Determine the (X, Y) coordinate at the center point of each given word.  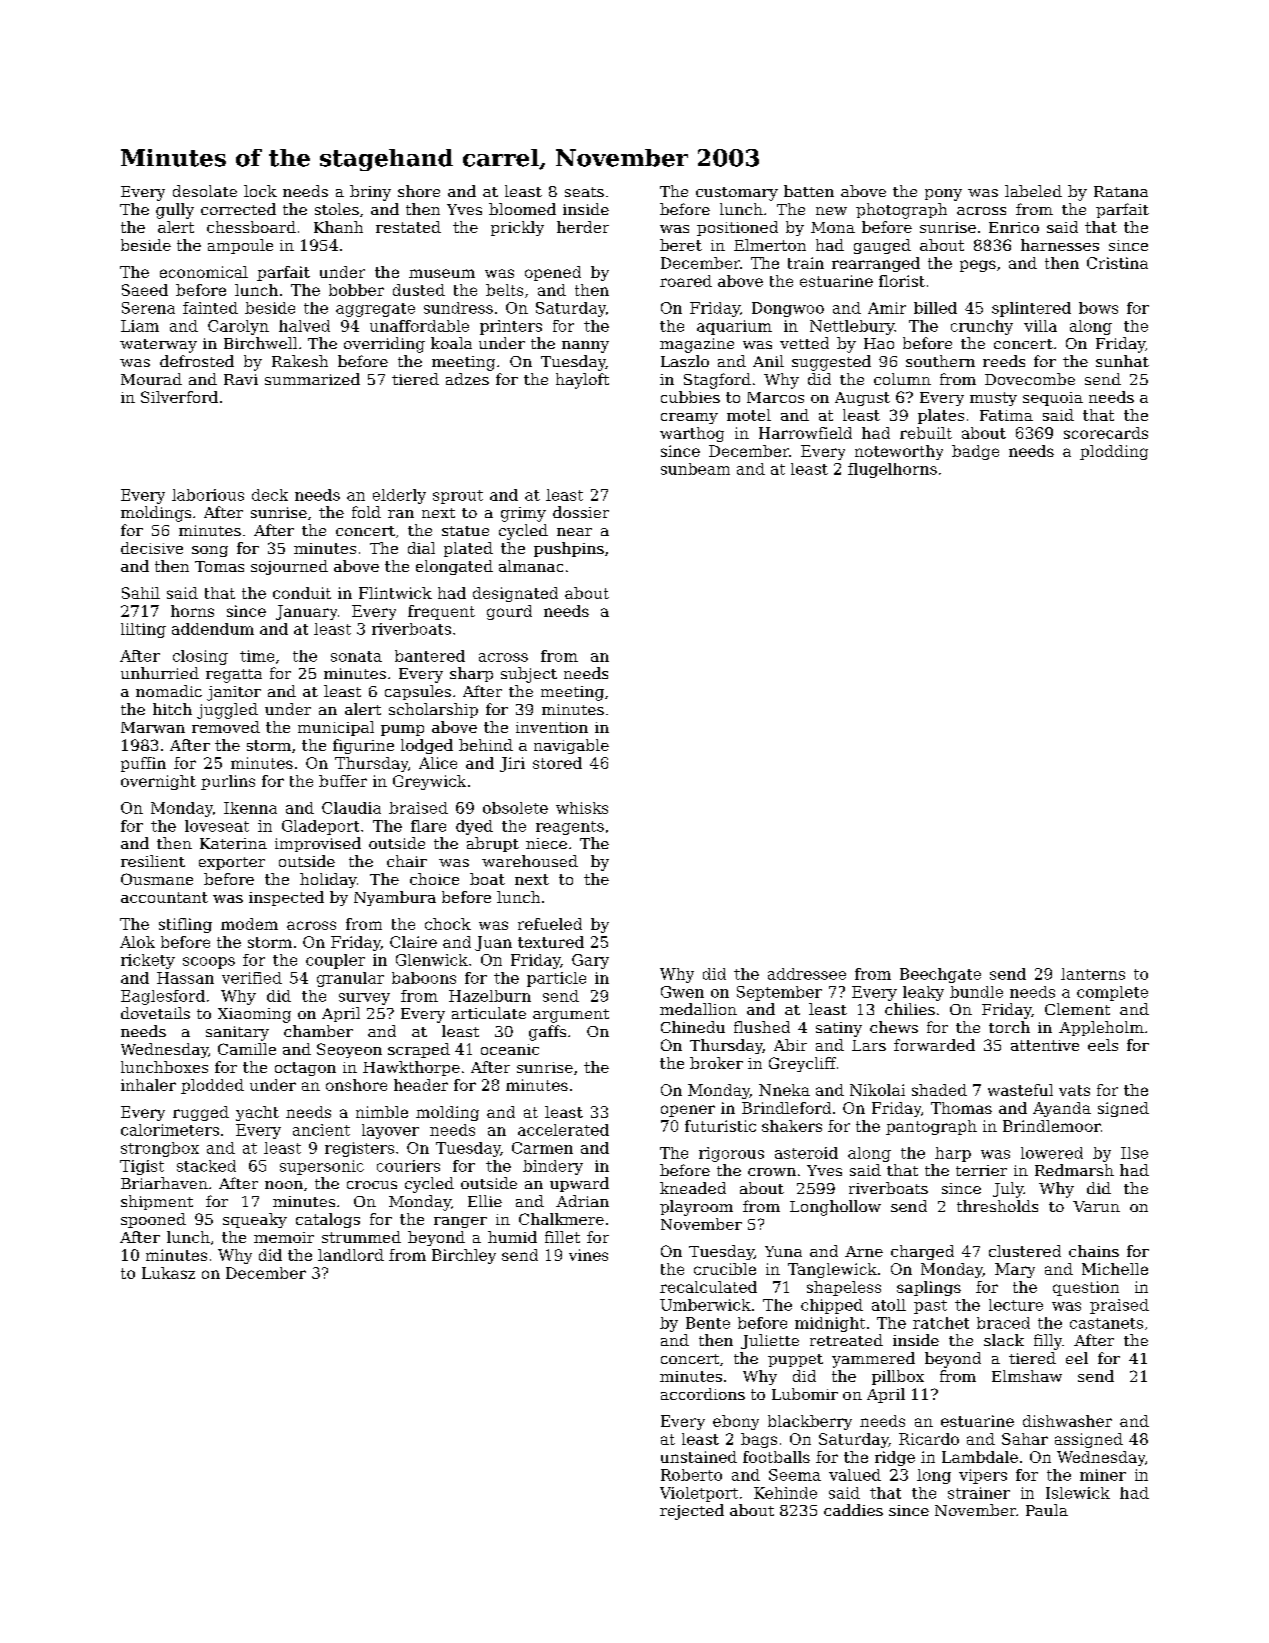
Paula (1047, 1510)
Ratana (1121, 191)
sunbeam (695, 469)
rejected (692, 1512)
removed (226, 727)
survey (364, 999)
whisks (582, 808)
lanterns (1093, 974)
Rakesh (300, 361)
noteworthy (899, 452)
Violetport (699, 1494)
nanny (585, 347)
